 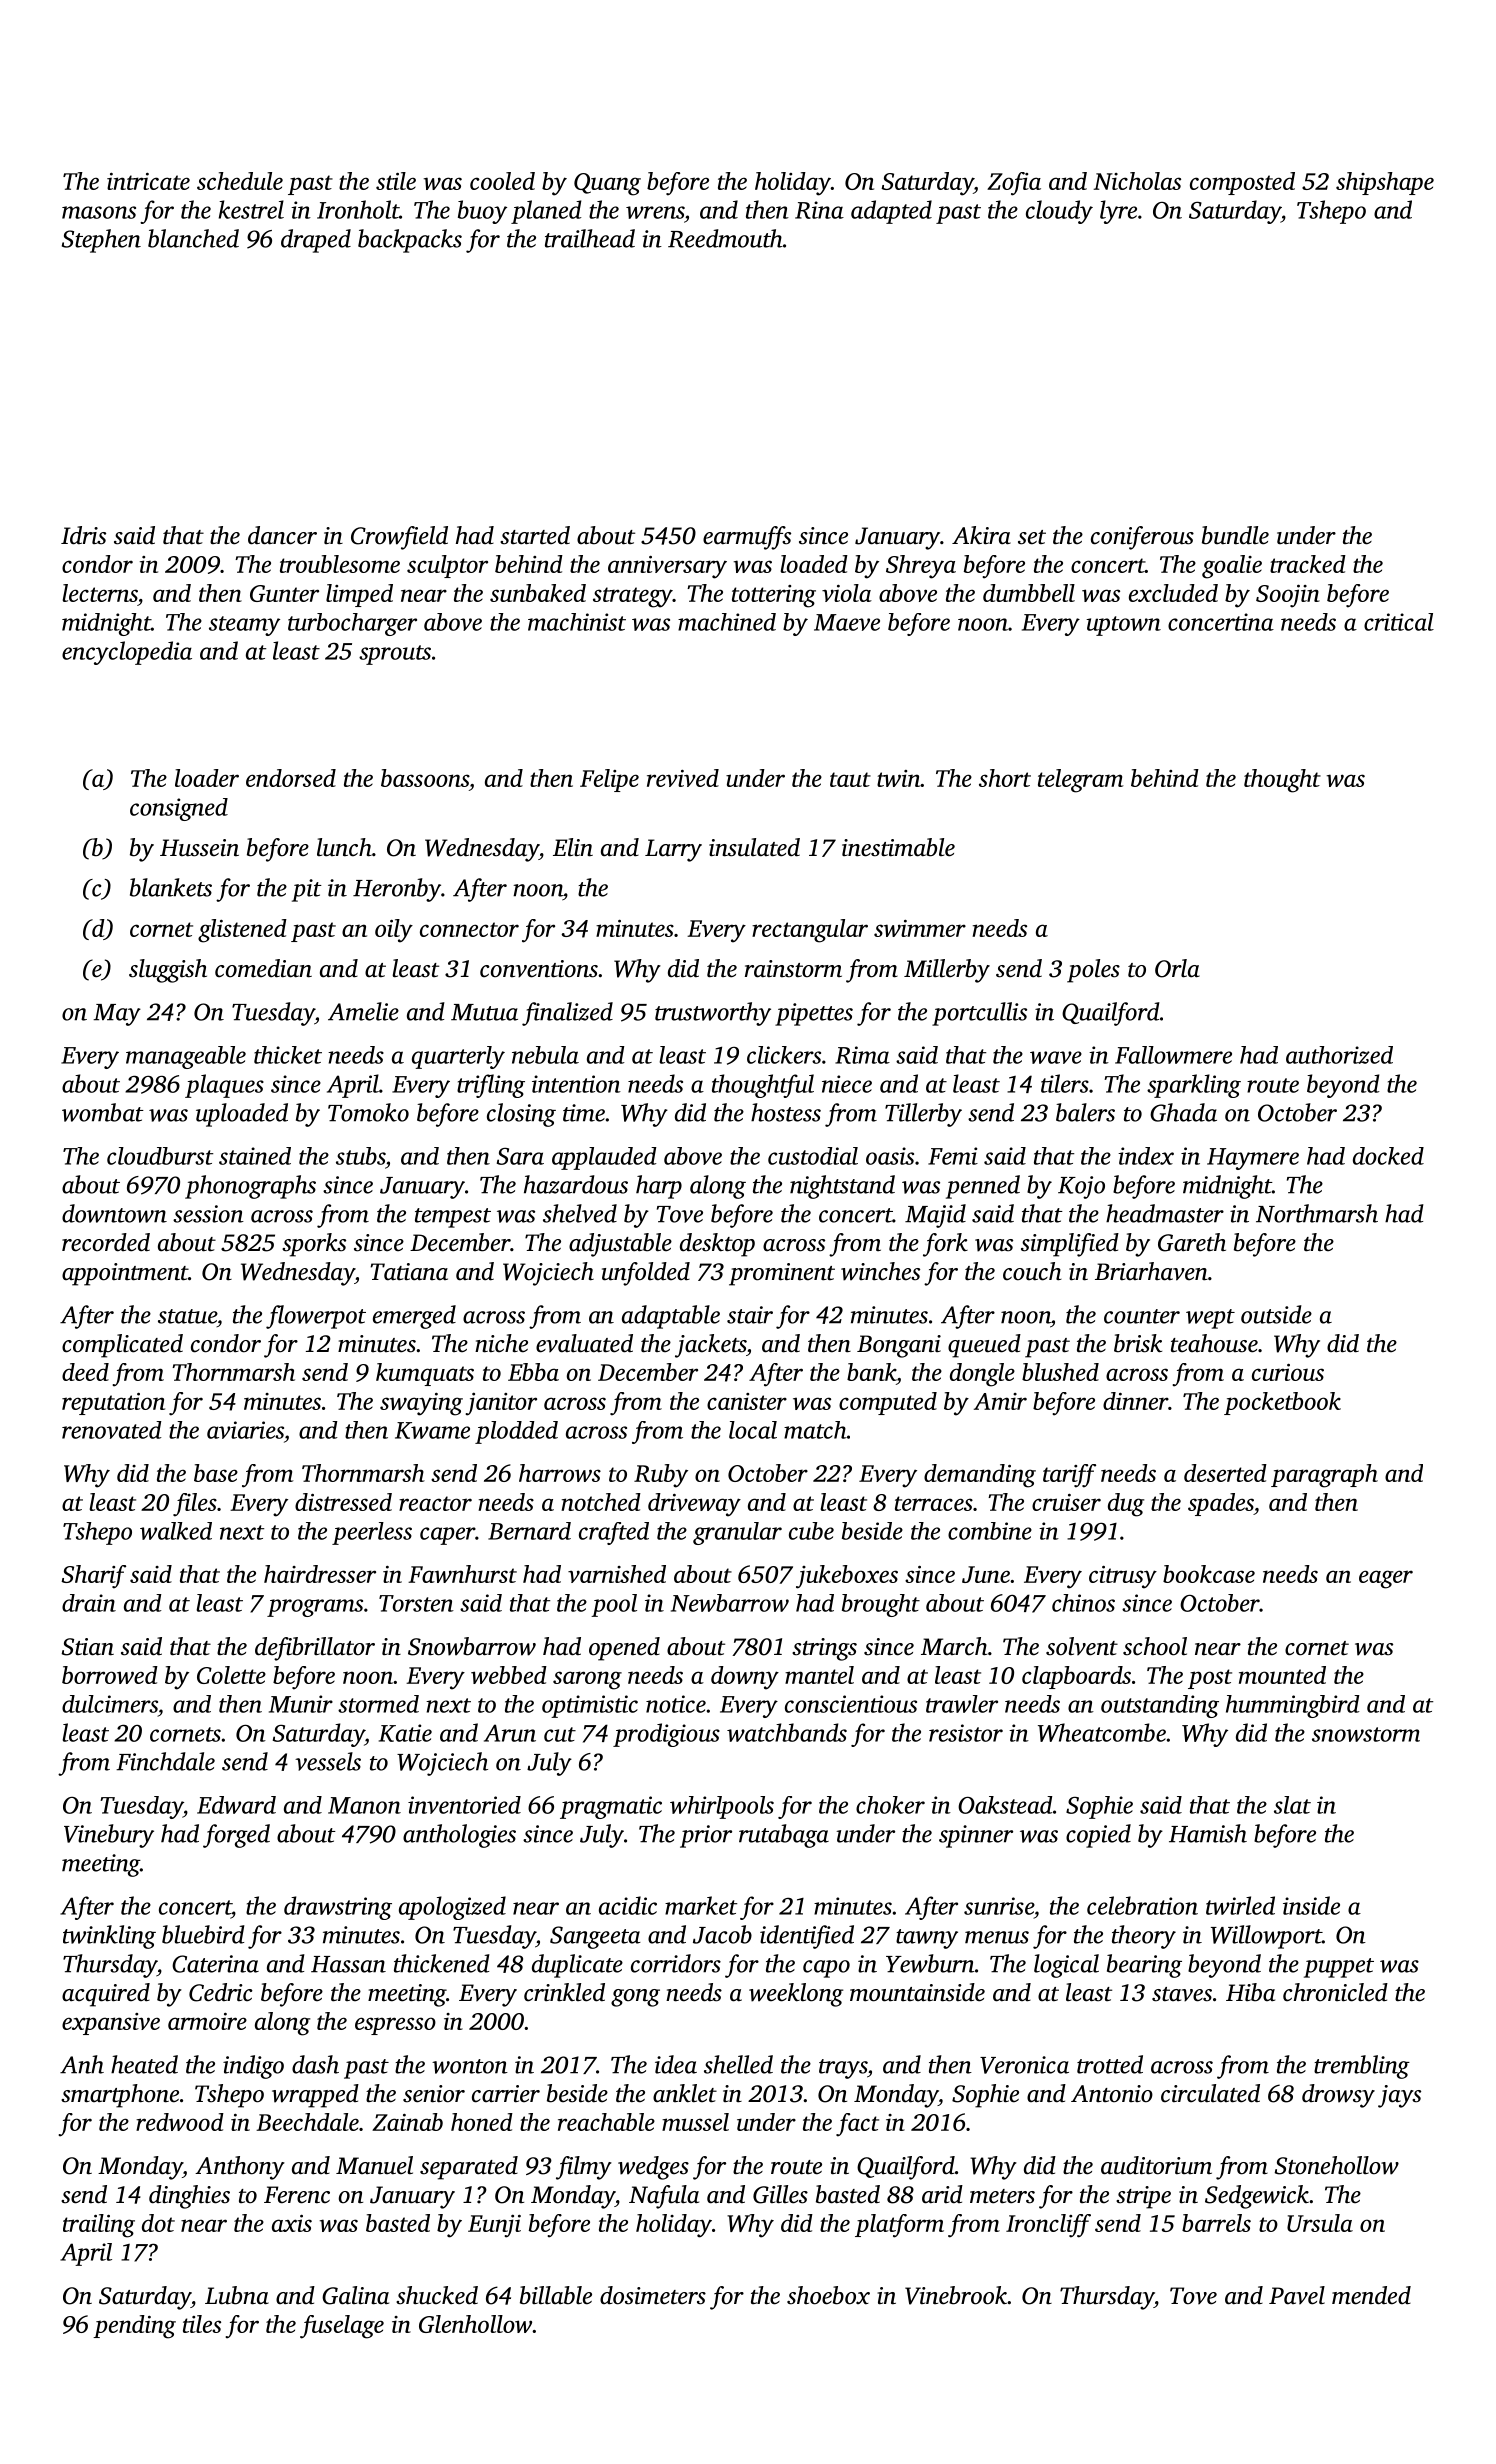 What do you see at coordinates (189, 2197) in the screenshot?
I see `dinghies` at bounding box center [189, 2197].
